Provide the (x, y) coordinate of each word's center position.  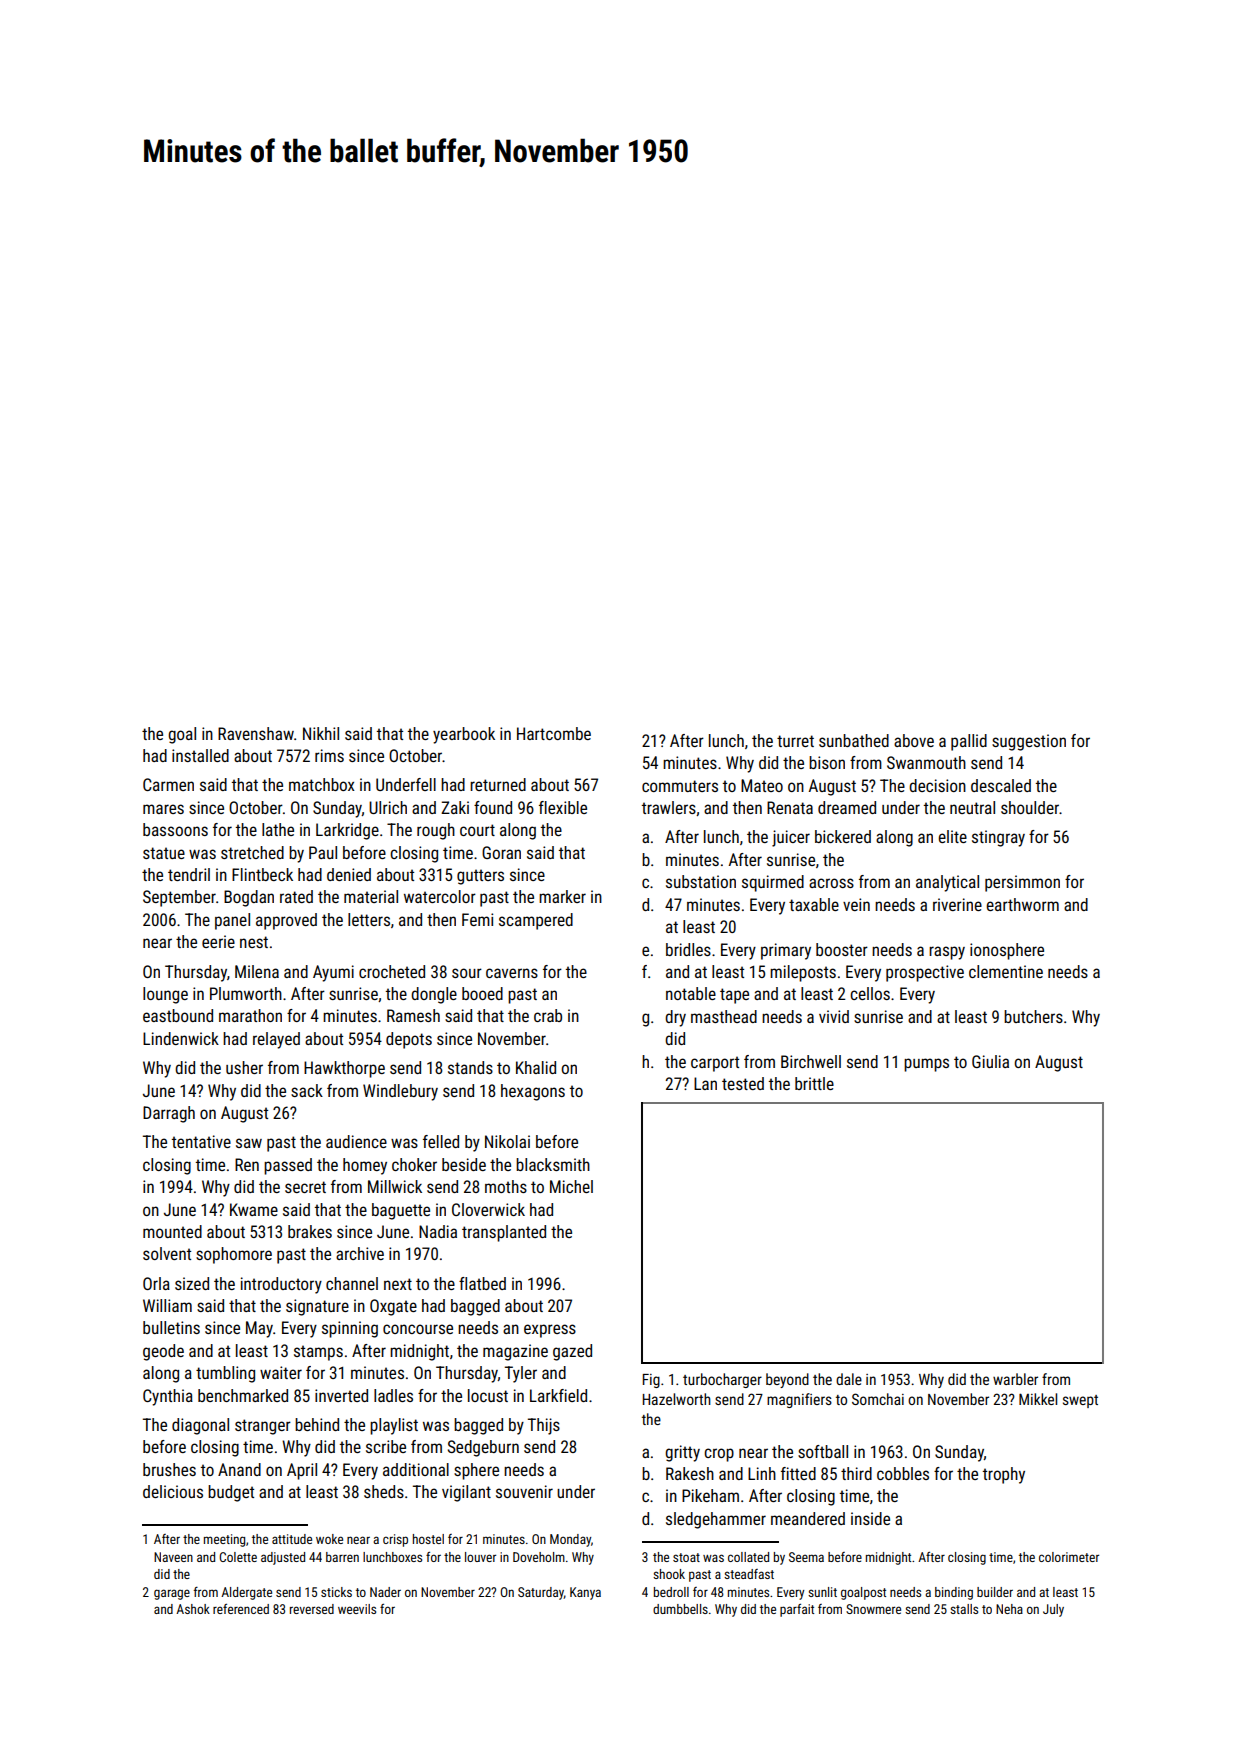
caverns (512, 973)
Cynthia (168, 1397)
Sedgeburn (483, 1448)
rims (329, 755)
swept (1080, 1401)
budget (231, 1493)
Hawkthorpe (344, 1069)
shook (669, 1574)
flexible (563, 807)
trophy (1004, 1475)
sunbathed (854, 740)
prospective (925, 973)
